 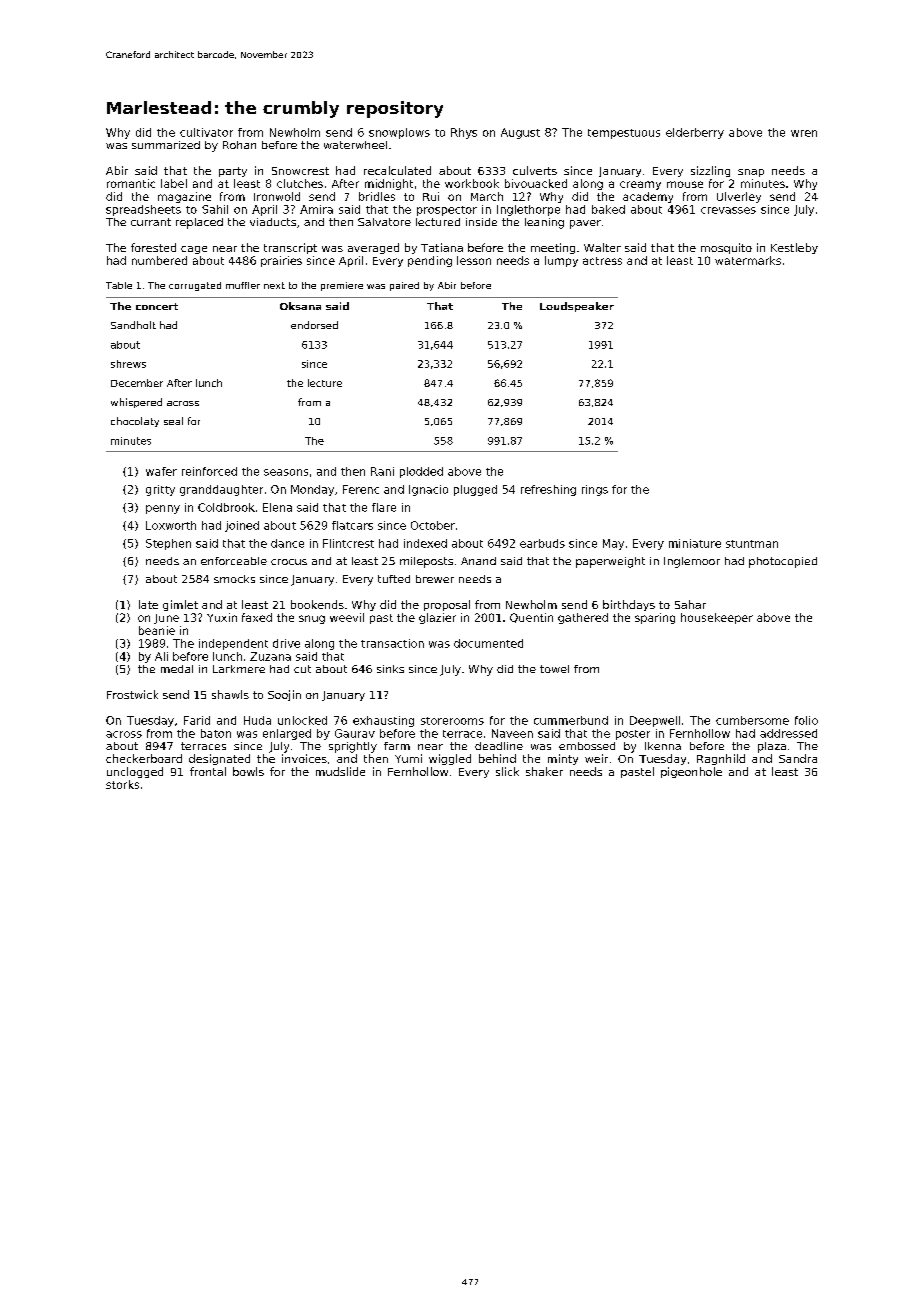 What do you see at coordinates (135, 422) in the screenshot?
I see `chocolaty` at bounding box center [135, 422].
